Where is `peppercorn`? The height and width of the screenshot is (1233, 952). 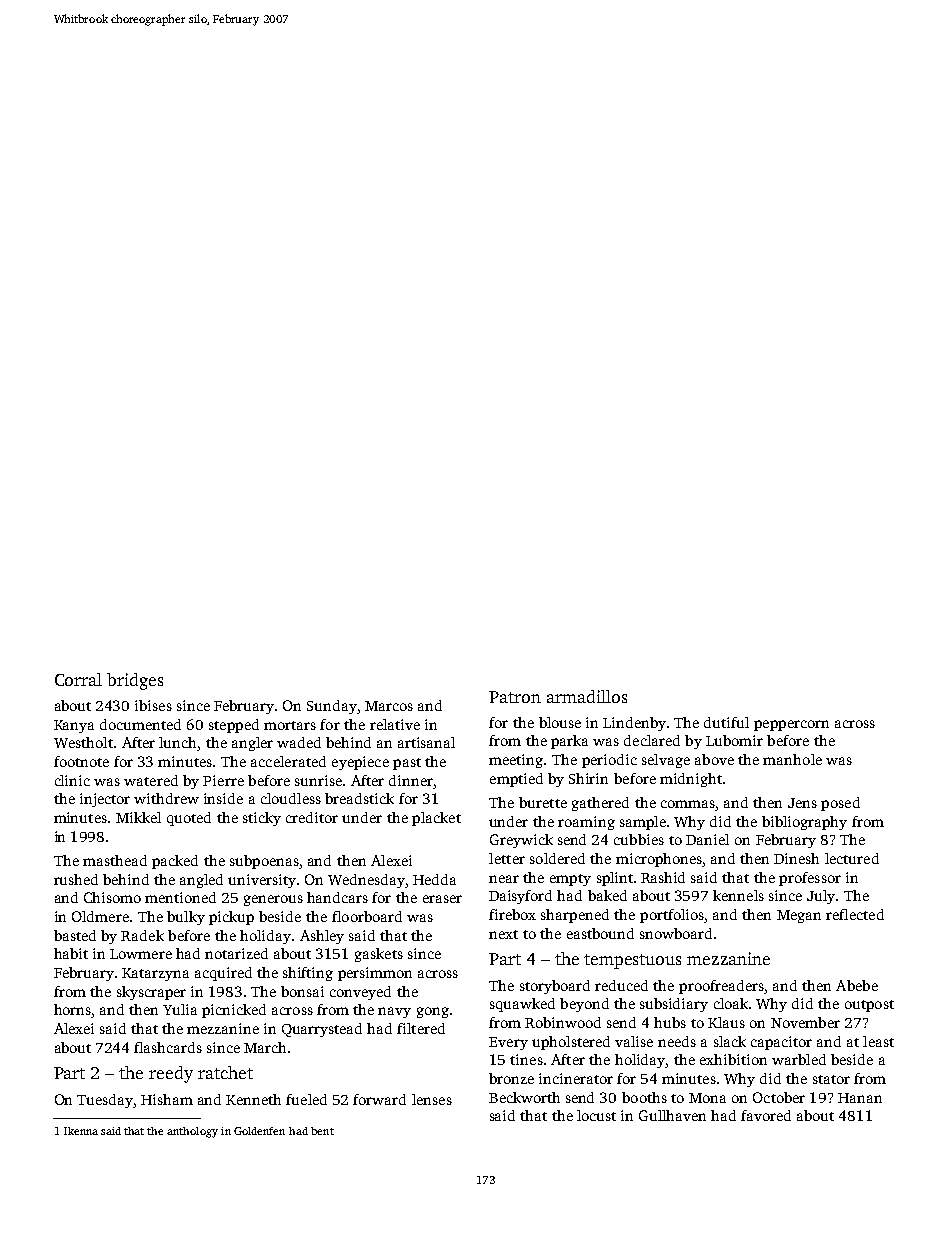
peppercorn is located at coordinates (791, 725).
